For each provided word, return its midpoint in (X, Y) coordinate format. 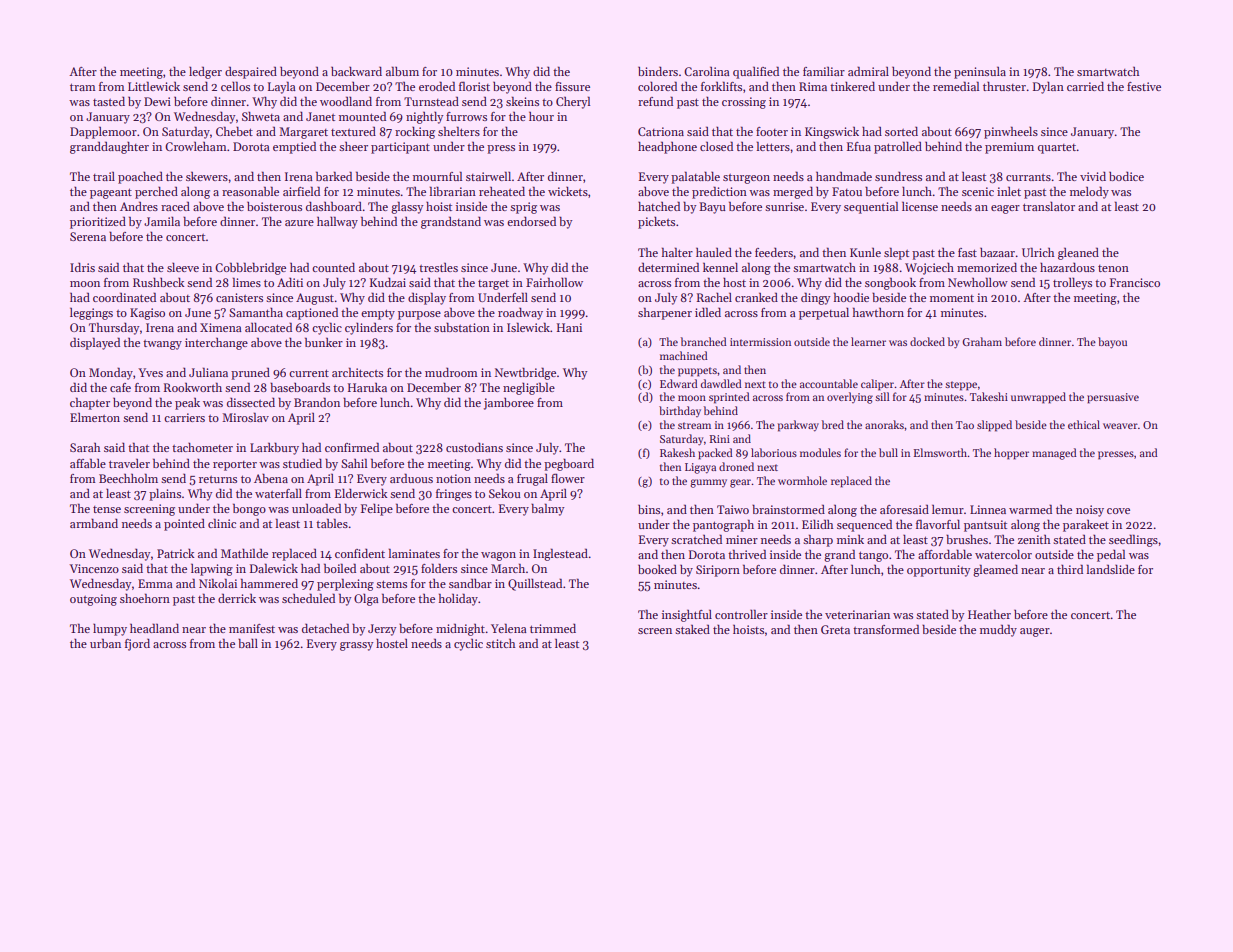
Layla (282, 87)
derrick (237, 598)
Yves (150, 372)
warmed (1030, 509)
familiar (824, 71)
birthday (680, 411)
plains (165, 494)
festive (1144, 86)
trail (104, 176)
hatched (659, 206)
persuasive (1113, 398)
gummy (708, 483)
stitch (501, 643)
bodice (1126, 176)
